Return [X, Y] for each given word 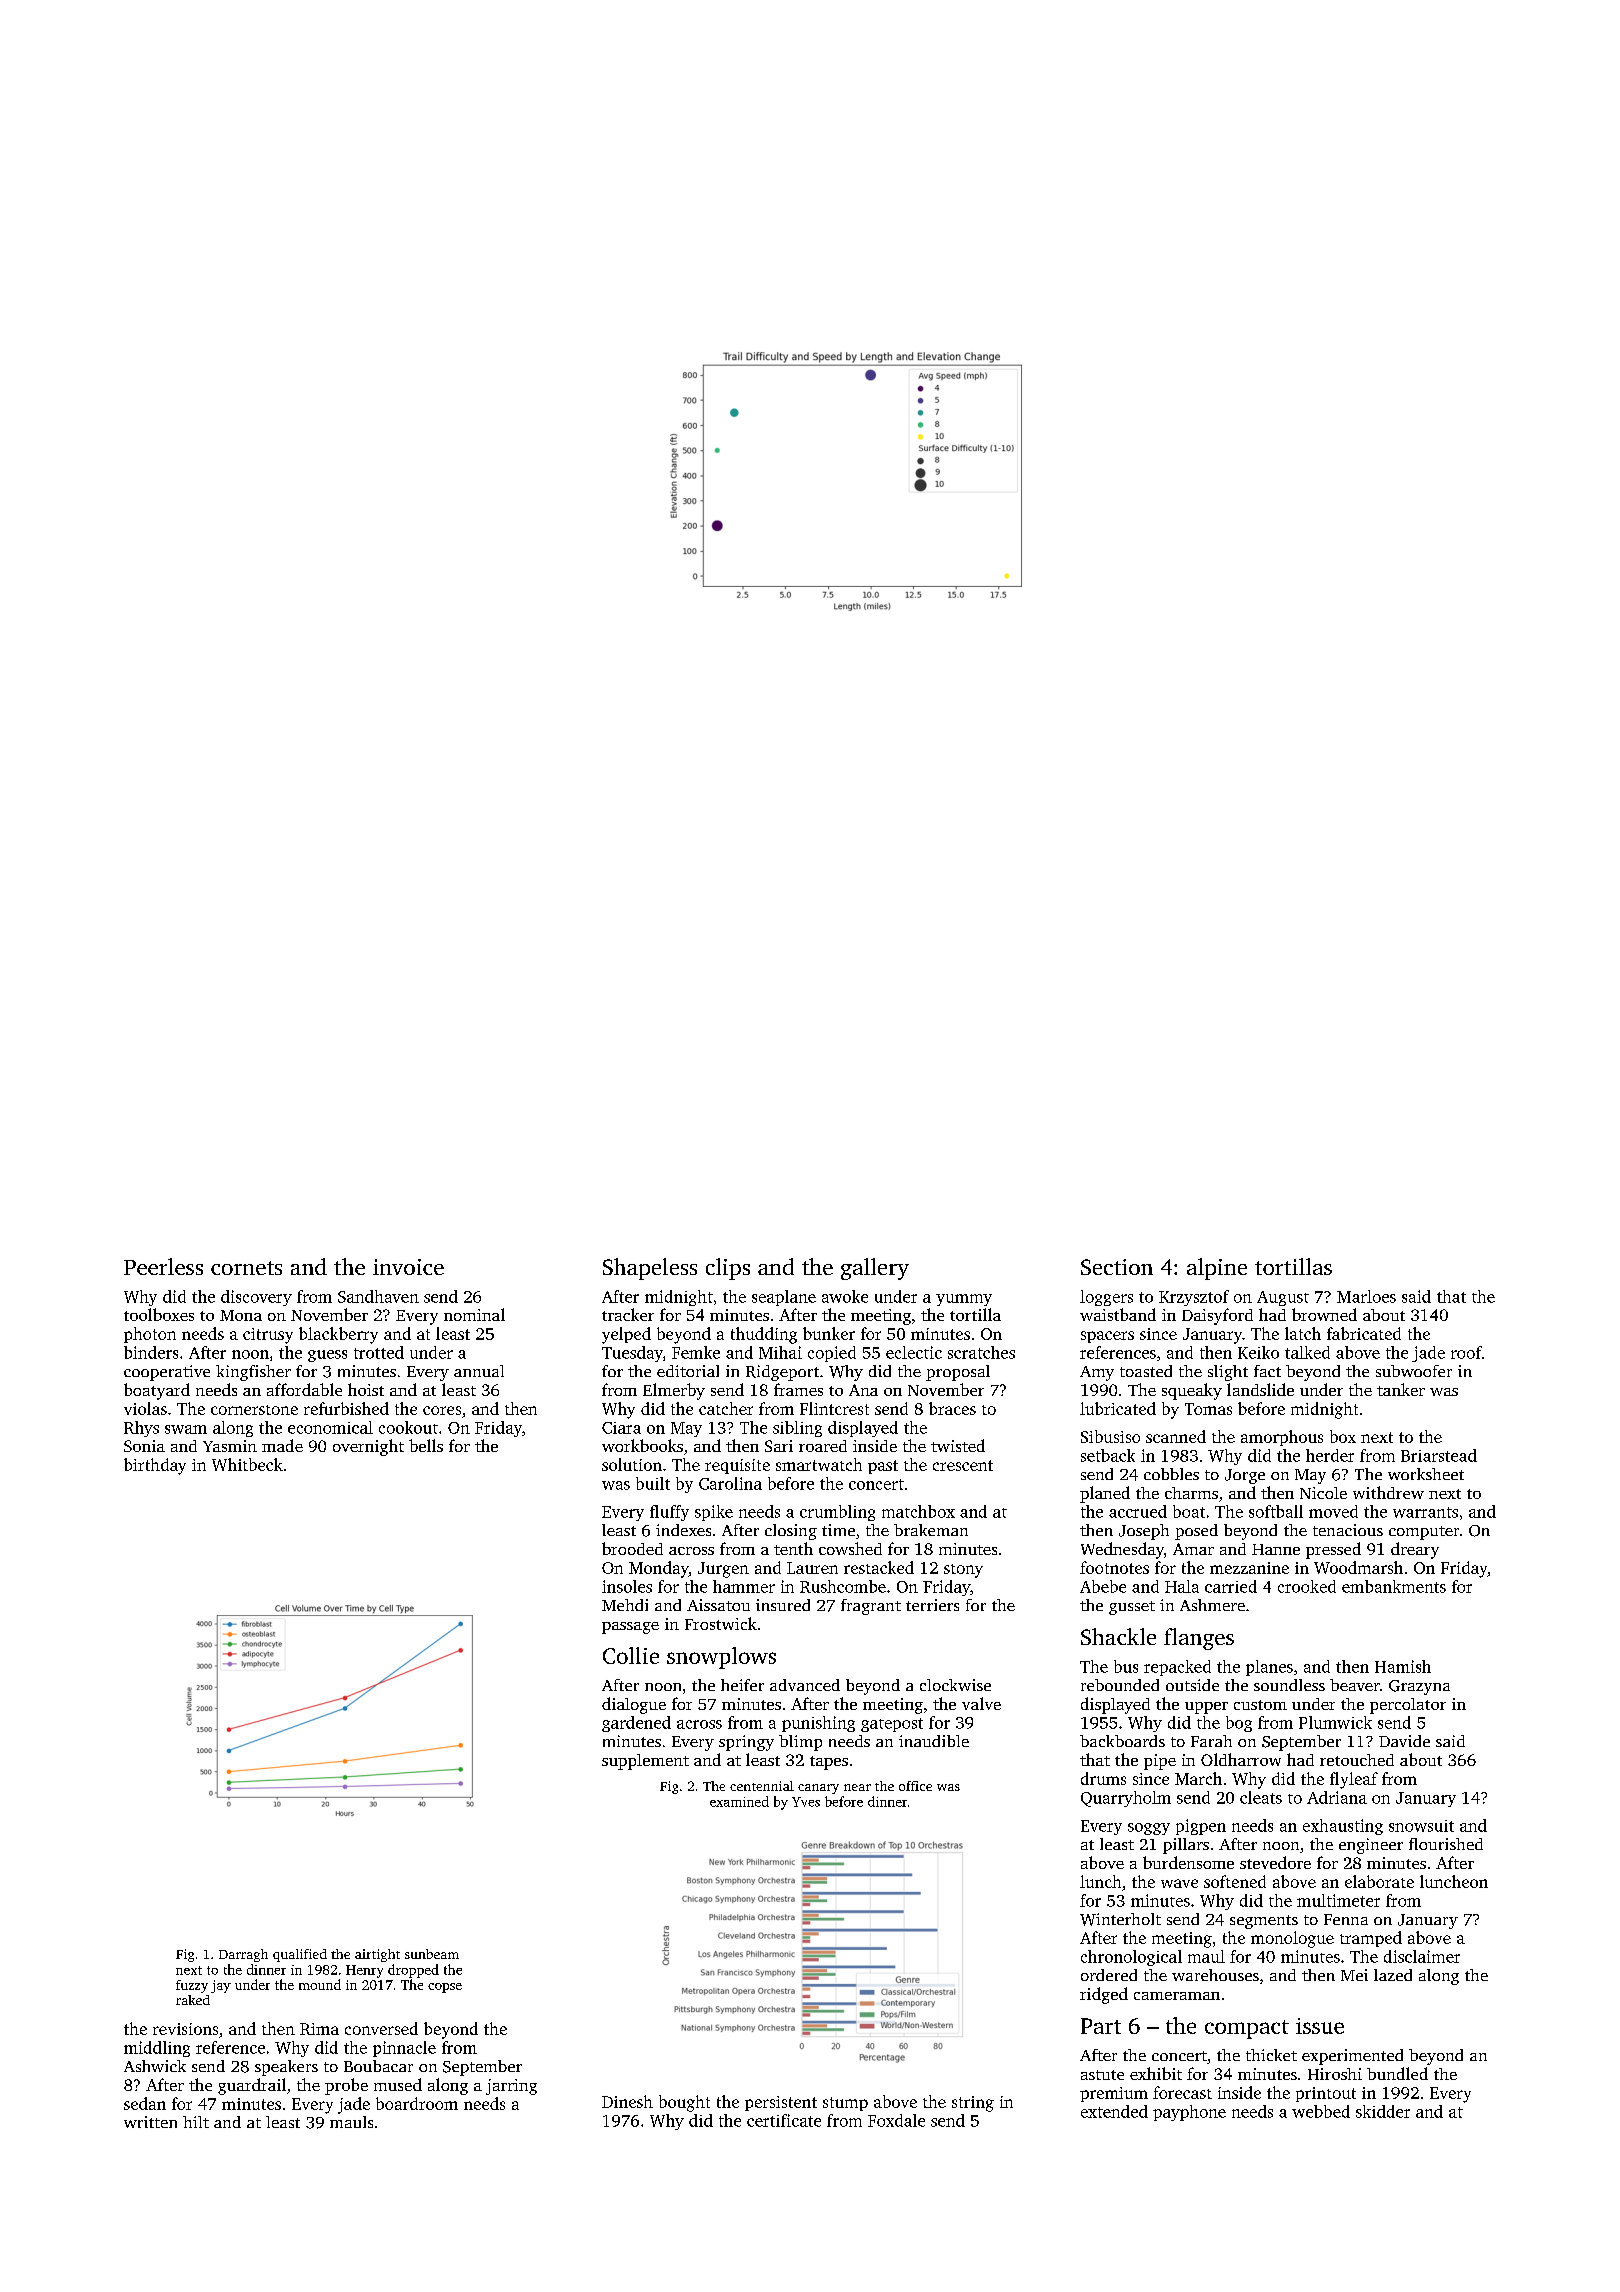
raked [193, 2000]
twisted [958, 1445]
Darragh [243, 1955]
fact [1267, 1371]
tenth [793, 1548]
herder [1330, 1455]
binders [151, 1352]
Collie [631, 1655]
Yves [806, 1802]
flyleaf [1354, 1780]
